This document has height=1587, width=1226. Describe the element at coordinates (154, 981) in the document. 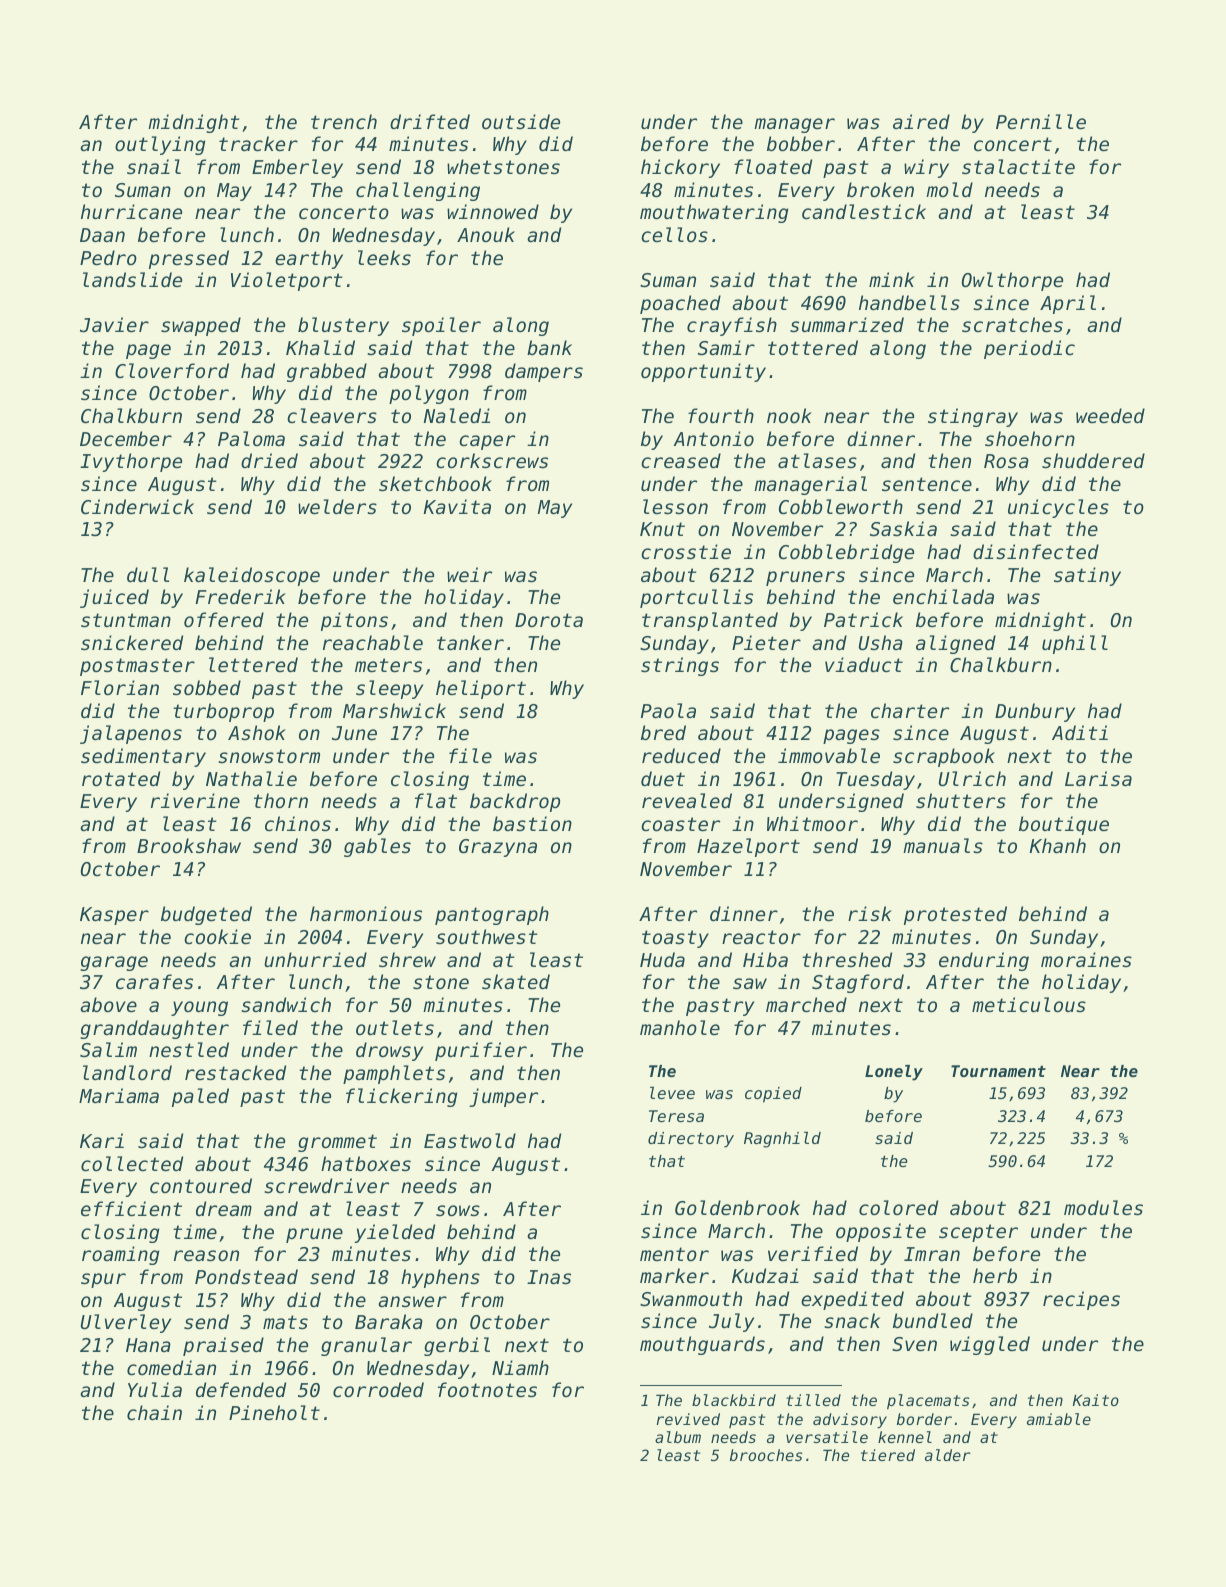

I see `carafes` at that location.
